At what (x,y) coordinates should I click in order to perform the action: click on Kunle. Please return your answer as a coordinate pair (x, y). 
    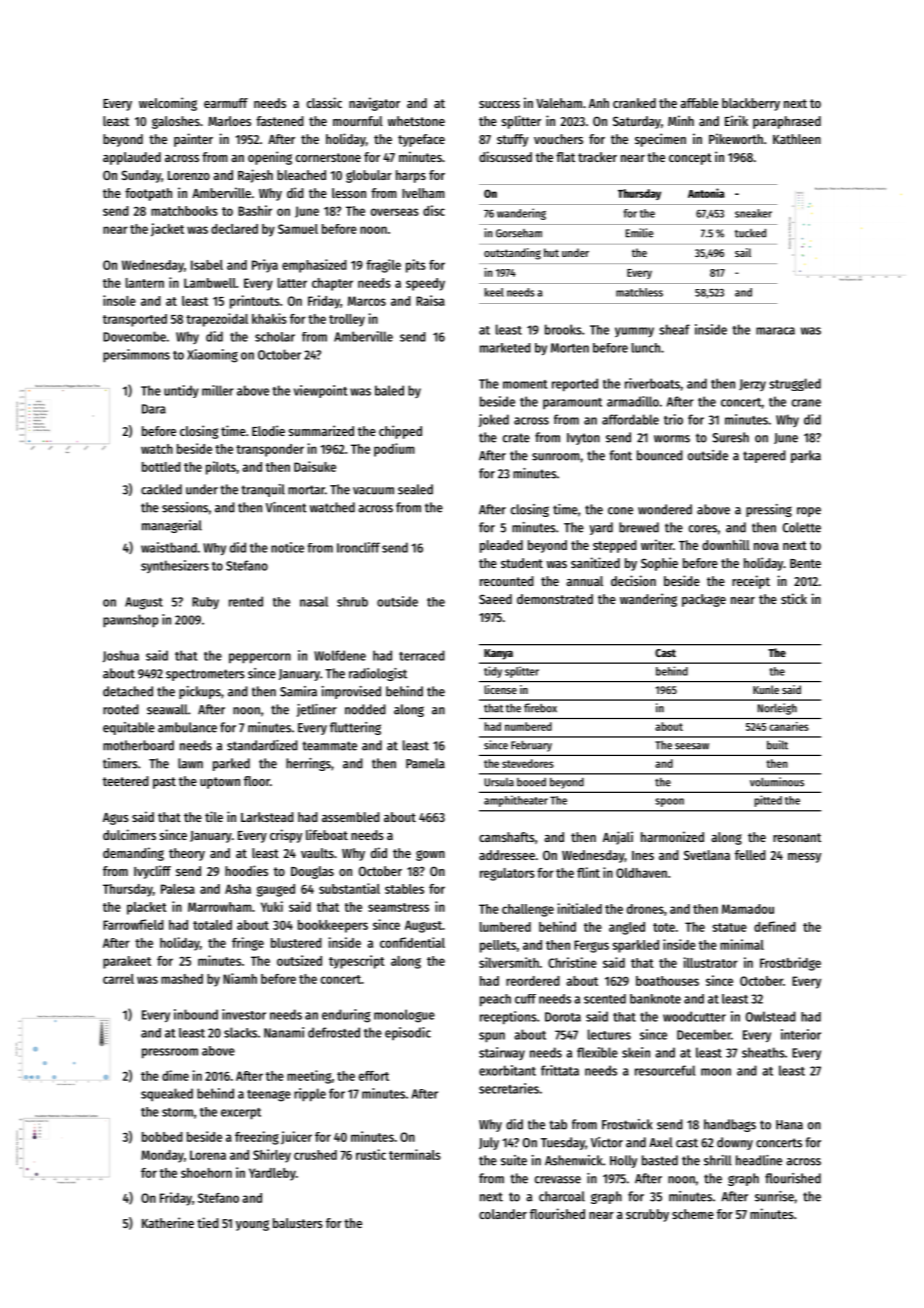
    Looking at the image, I should click on (766, 689).
